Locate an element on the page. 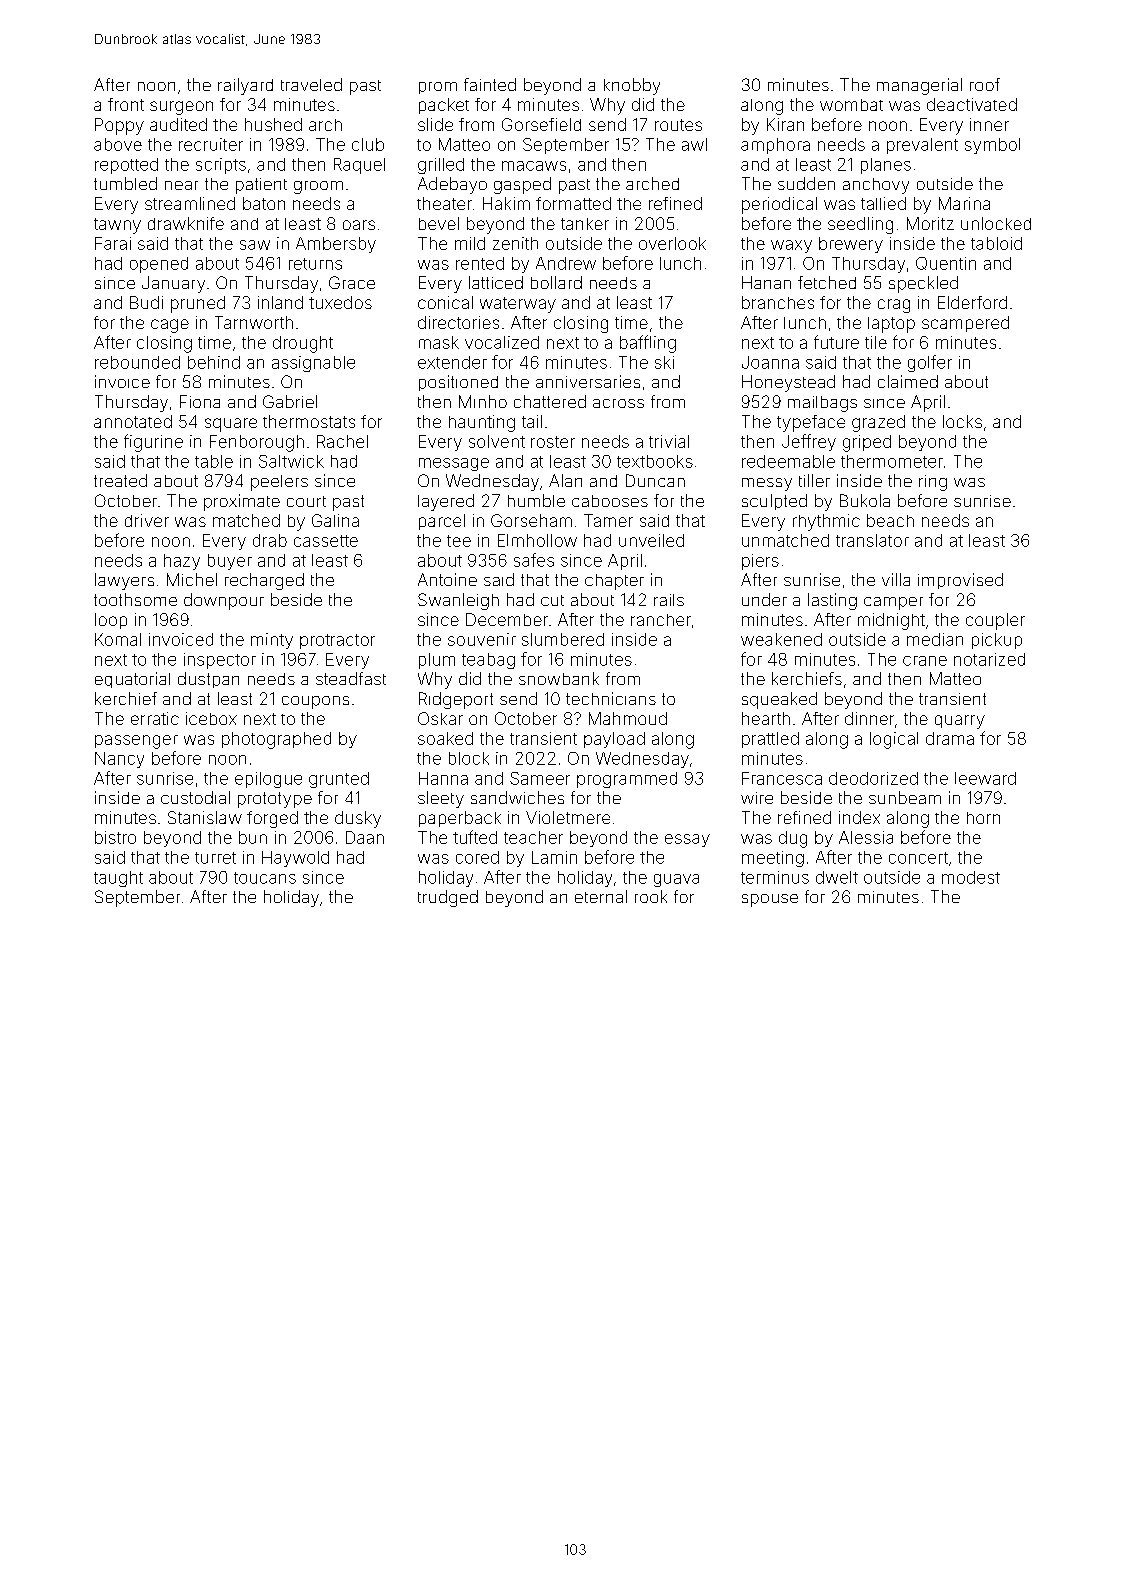 This page has height=1595, width=1128. front is located at coordinates (126, 104).
